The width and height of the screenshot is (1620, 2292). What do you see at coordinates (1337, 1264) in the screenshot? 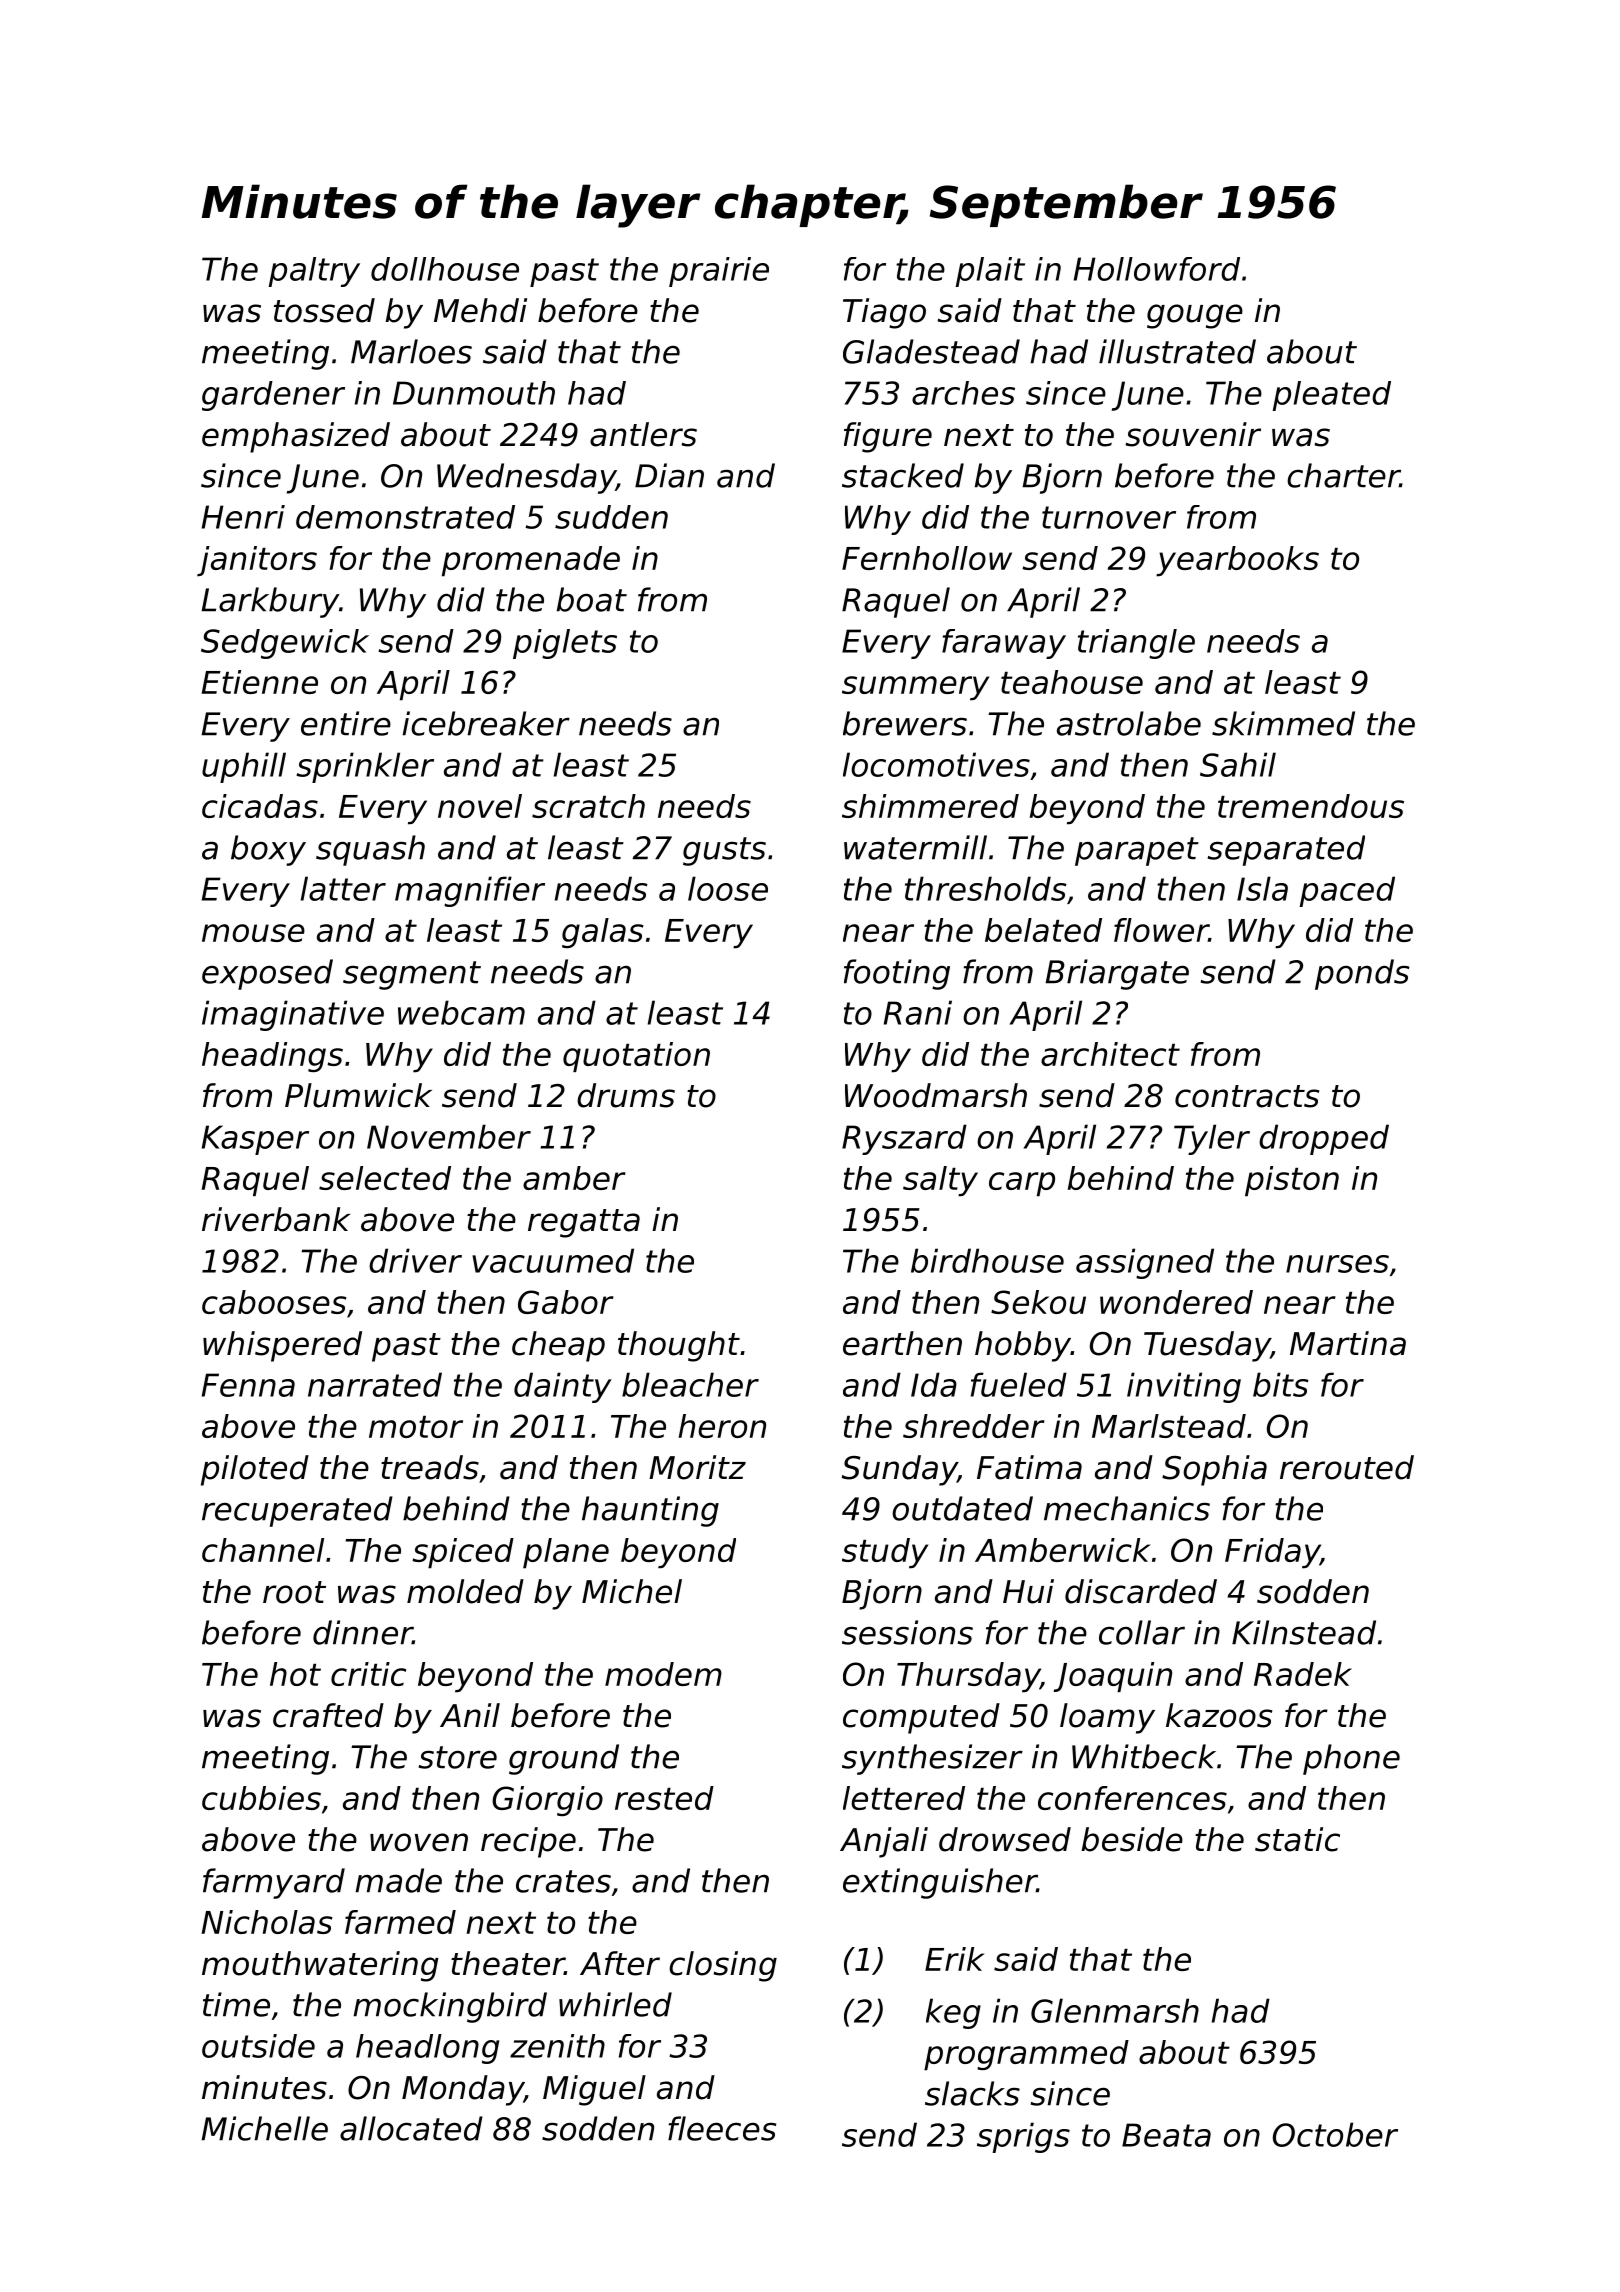
I see `nurses` at bounding box center [1337, 1264].
